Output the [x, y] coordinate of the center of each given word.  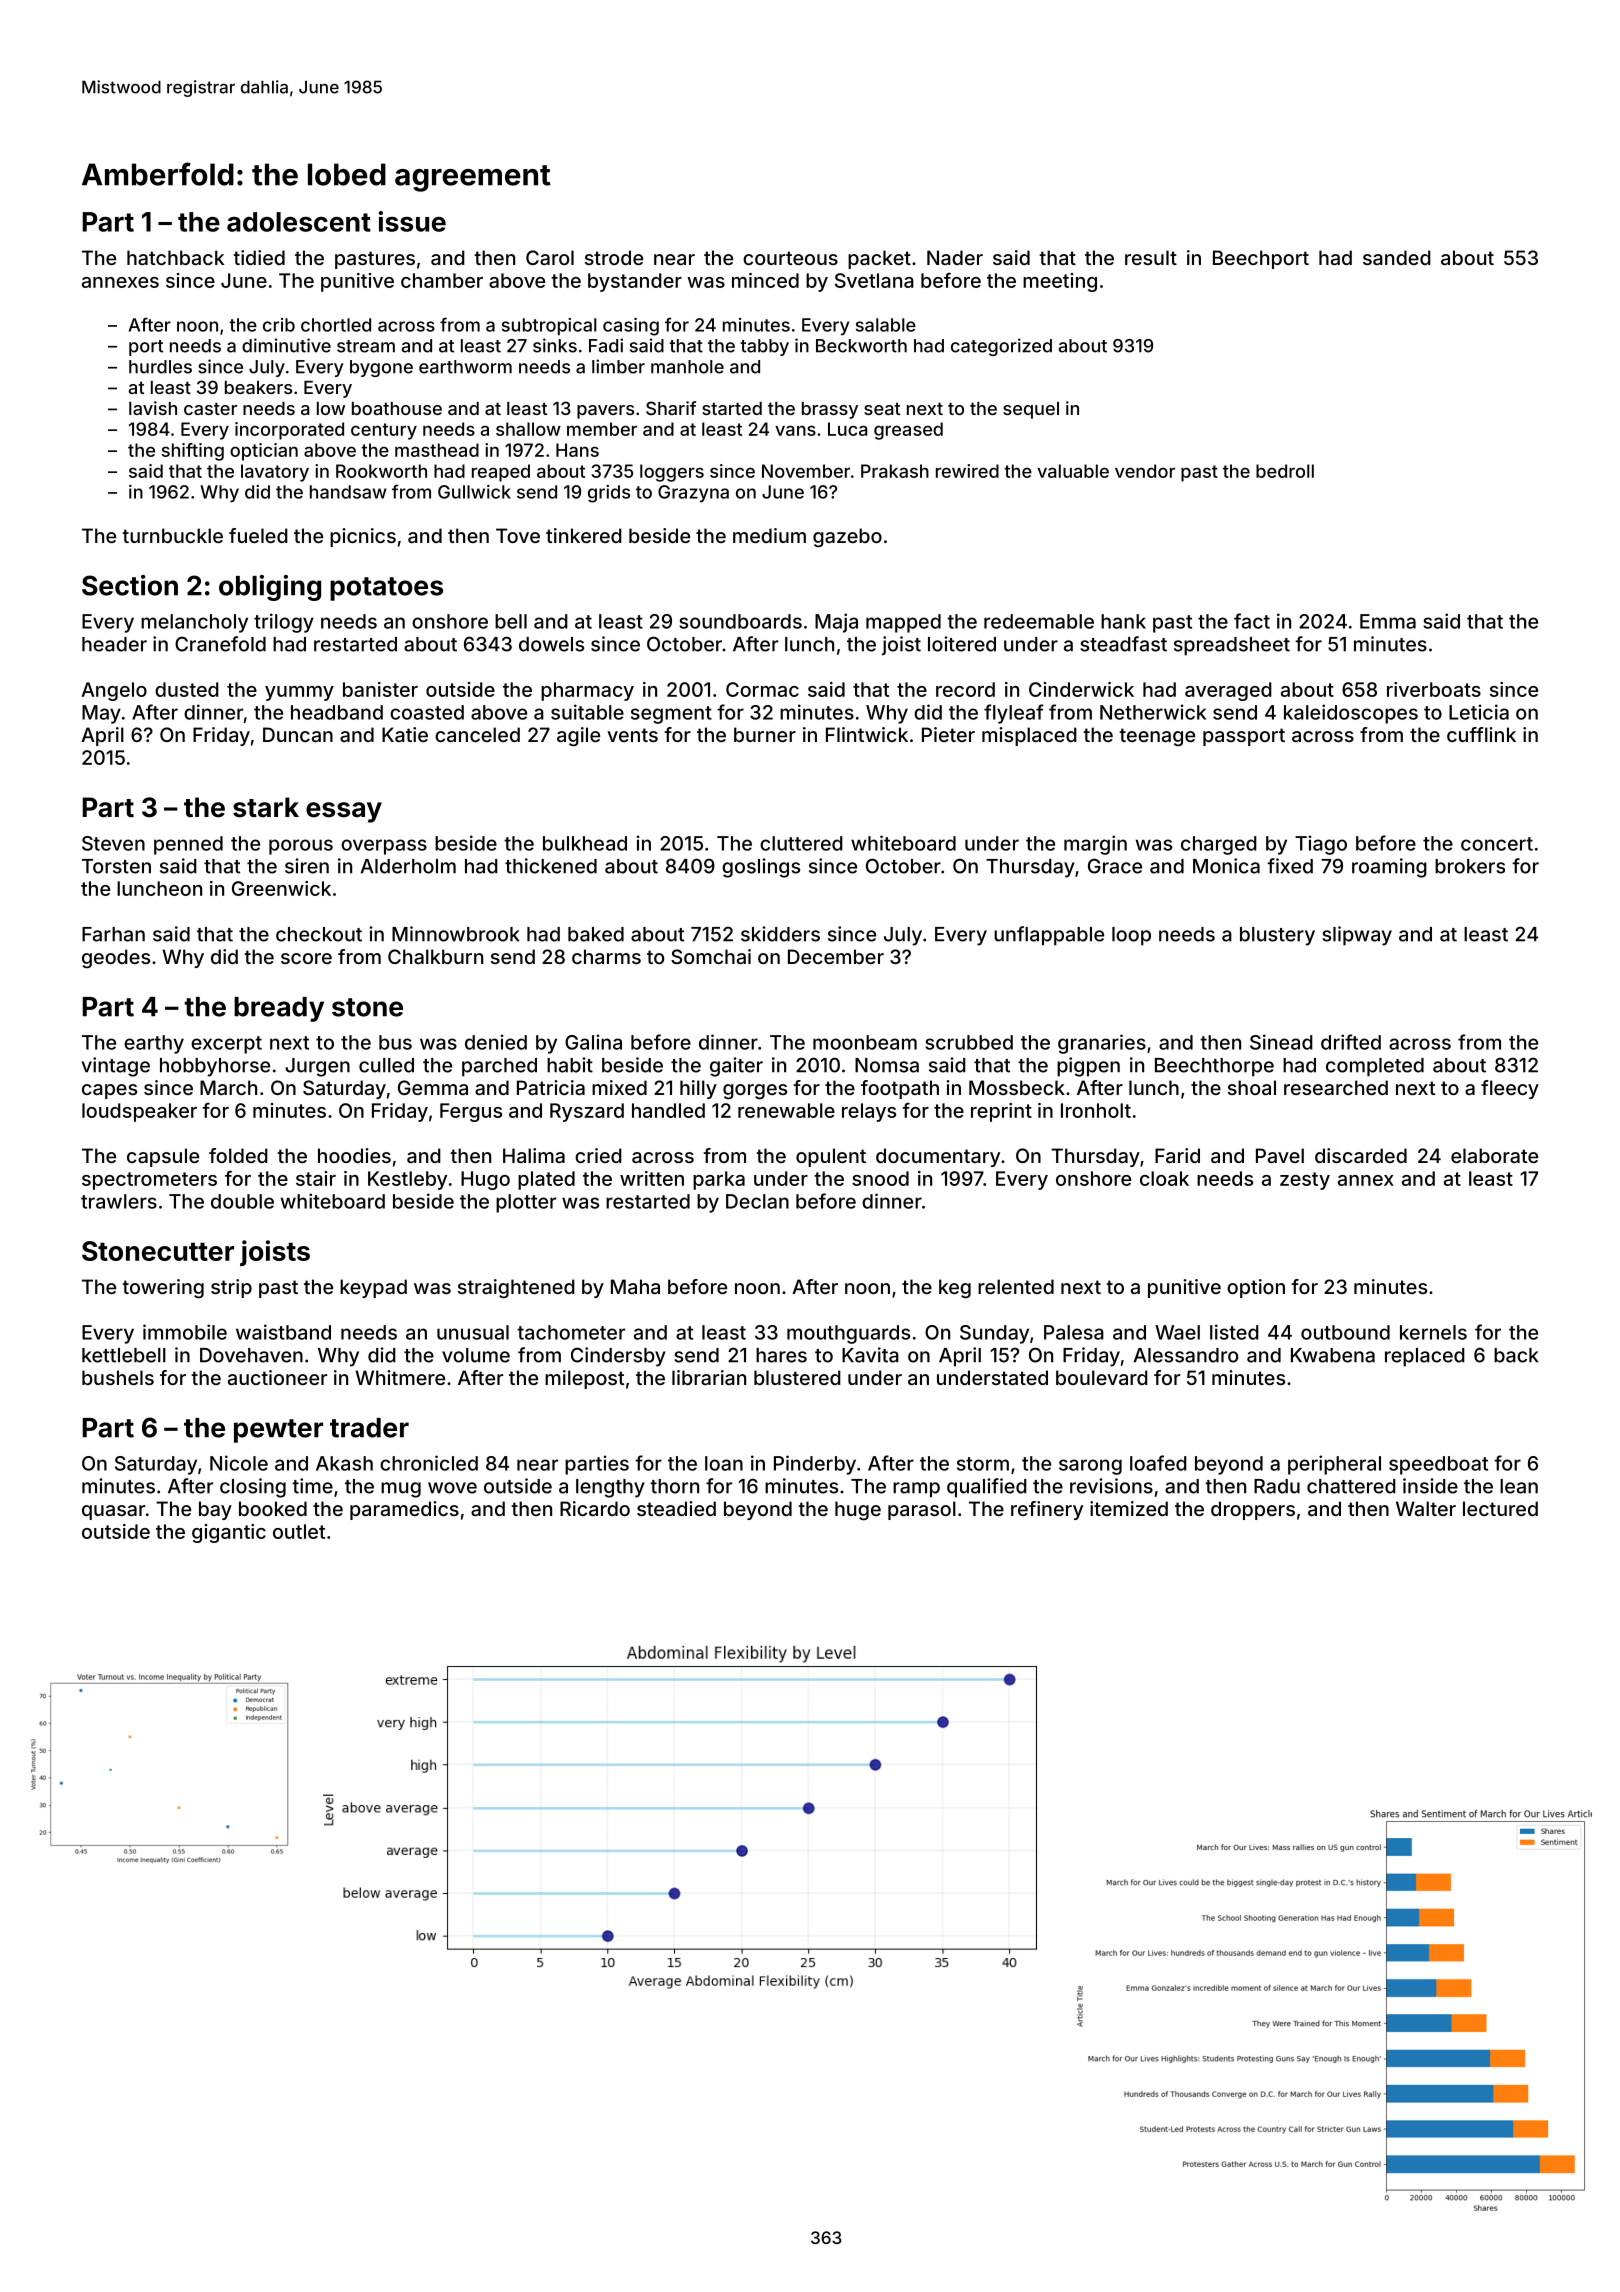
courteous [790, 258]
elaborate [1494, 1155]
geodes [116, 958]
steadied [676, 1508]
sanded [1397, 257]
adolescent [299, 222]
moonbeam [865, 1042]
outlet [299, 1531]
